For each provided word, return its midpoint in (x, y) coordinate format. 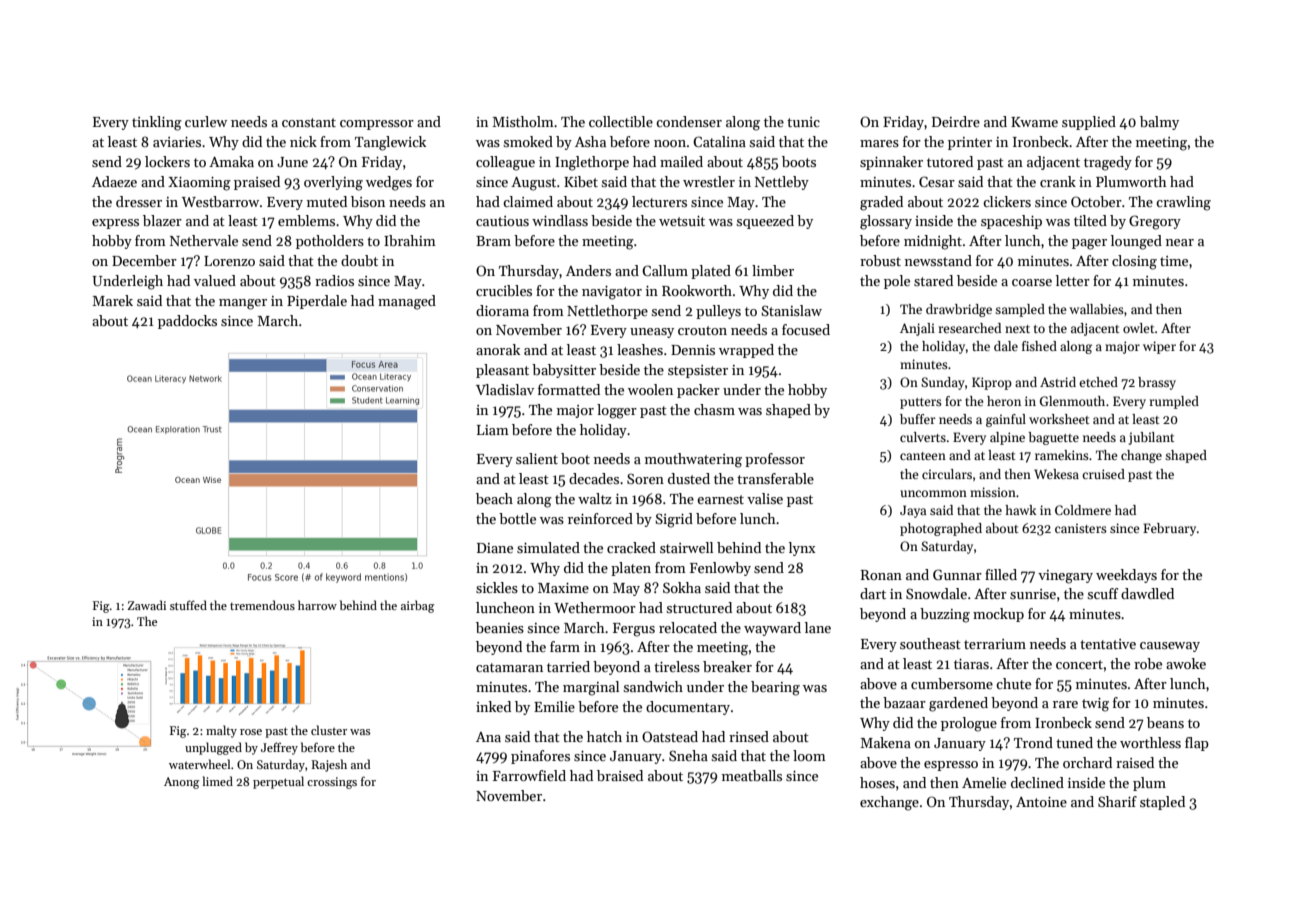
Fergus (634, 630)
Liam (493, 430)
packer (698, 391)
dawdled (1147, 593)
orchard (1087, 762)
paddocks (187, 322)
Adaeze (114, 181)
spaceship (1011, 222)
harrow (317, 605)
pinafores (540, 757)
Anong (181, 783)
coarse (1032, 282)
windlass (560, 220)
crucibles (504, 290)
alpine (1007, 438)
